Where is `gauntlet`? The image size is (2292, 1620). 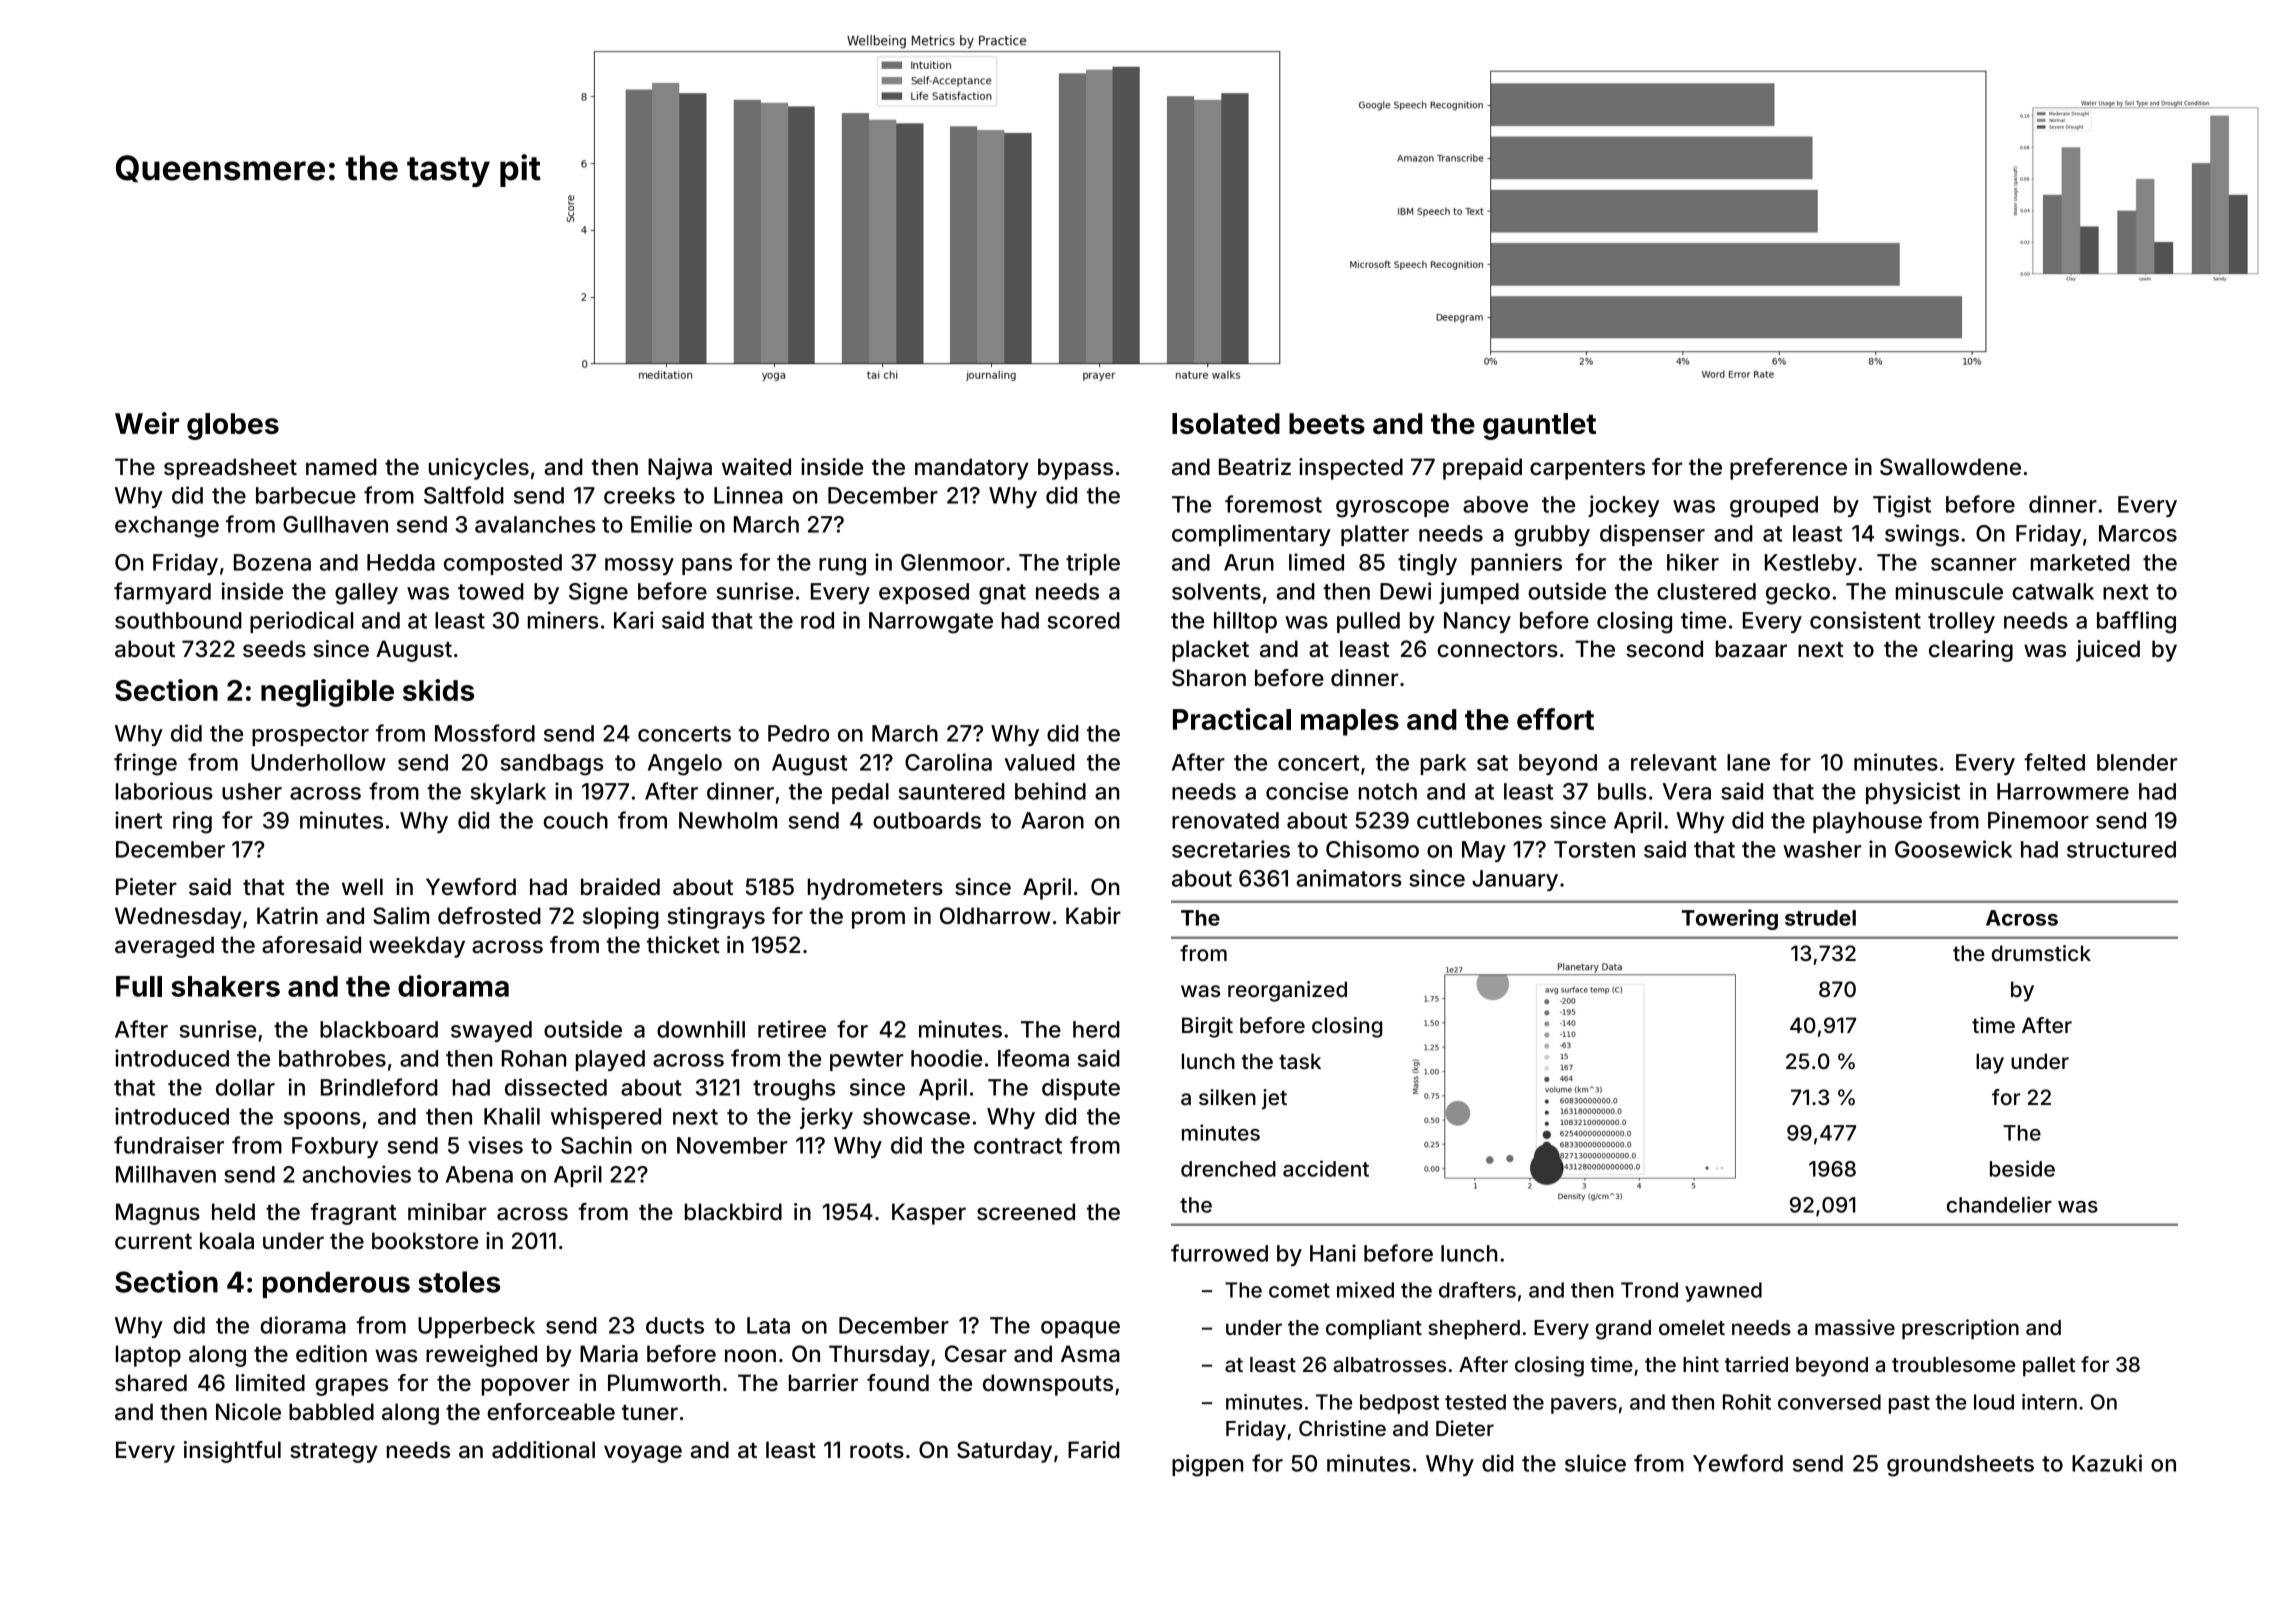
gauntlet is located at coordinates (1539, 426).
